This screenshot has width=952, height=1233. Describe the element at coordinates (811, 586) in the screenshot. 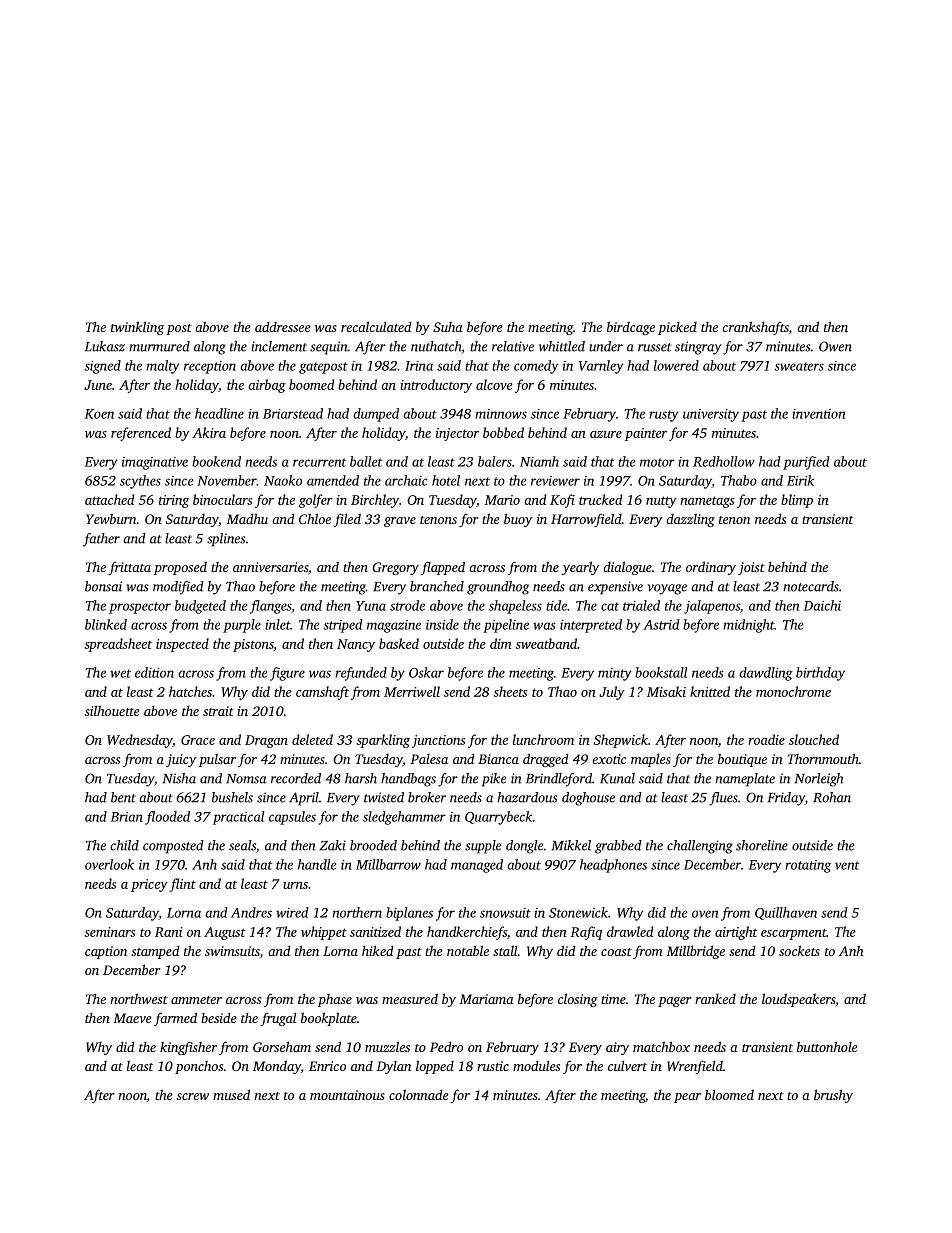

I see `notecards` at that location.
